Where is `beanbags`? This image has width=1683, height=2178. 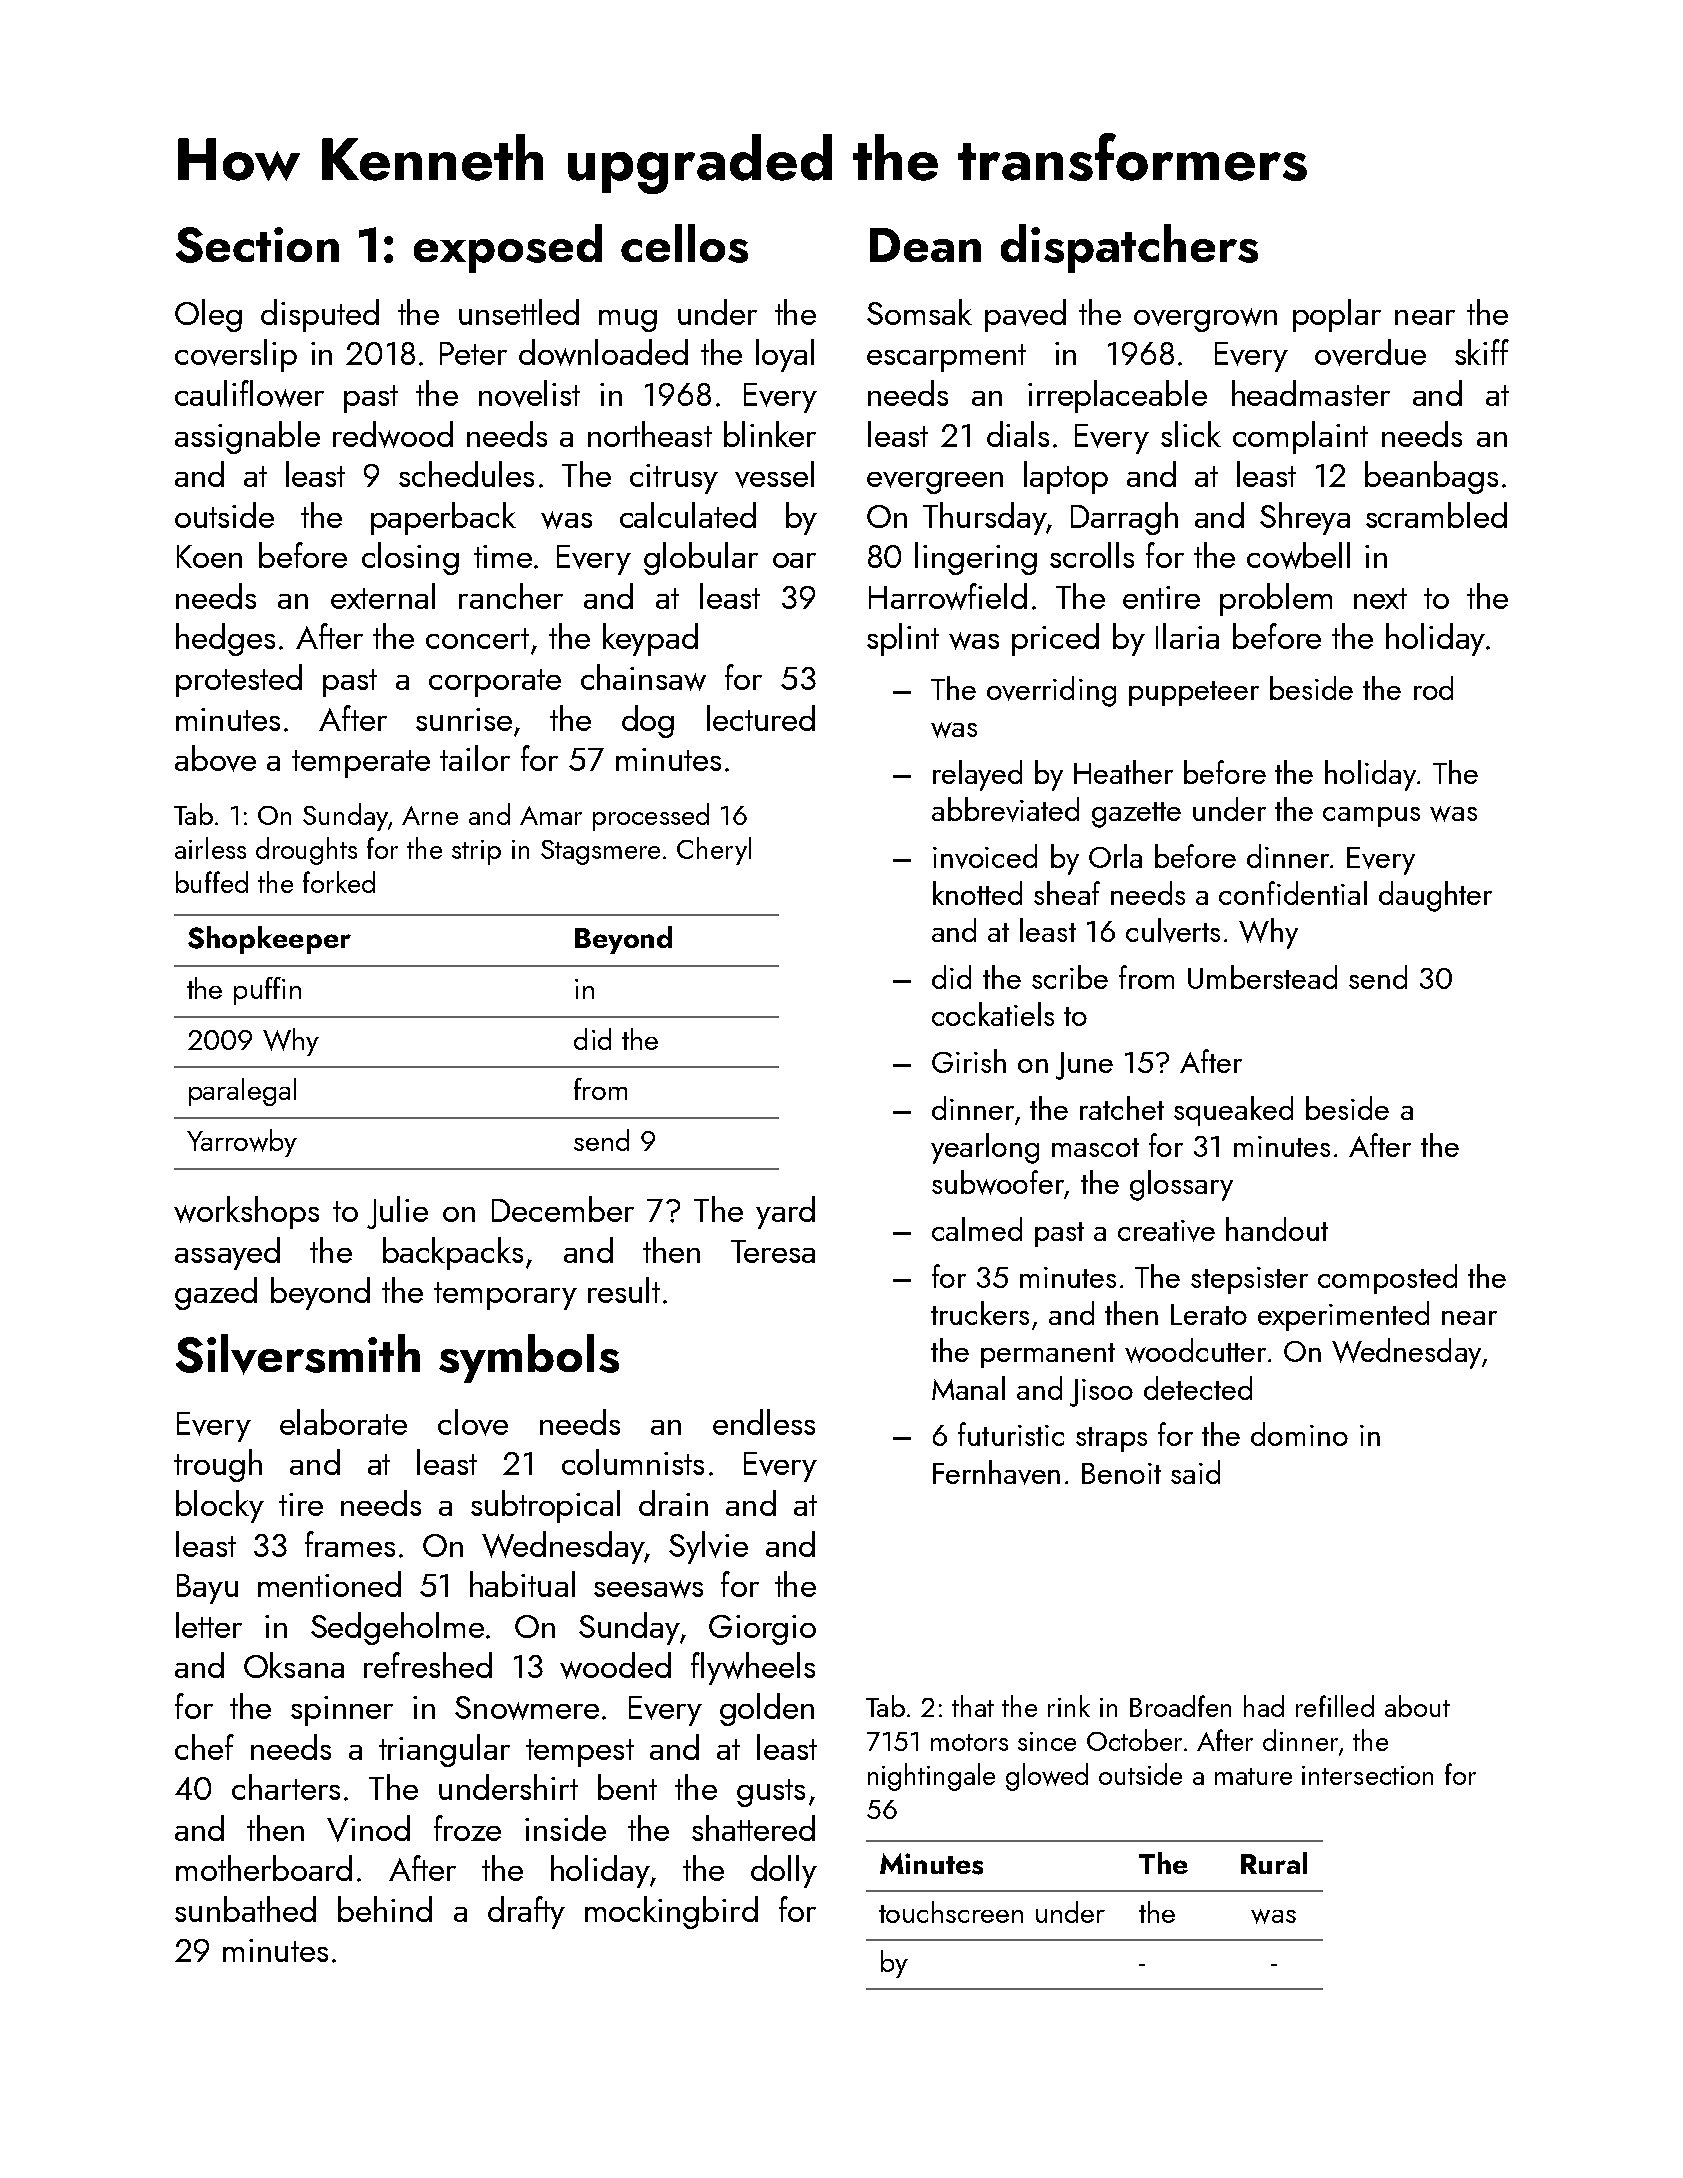
beanbags is located at coordinates (1431, 477).
